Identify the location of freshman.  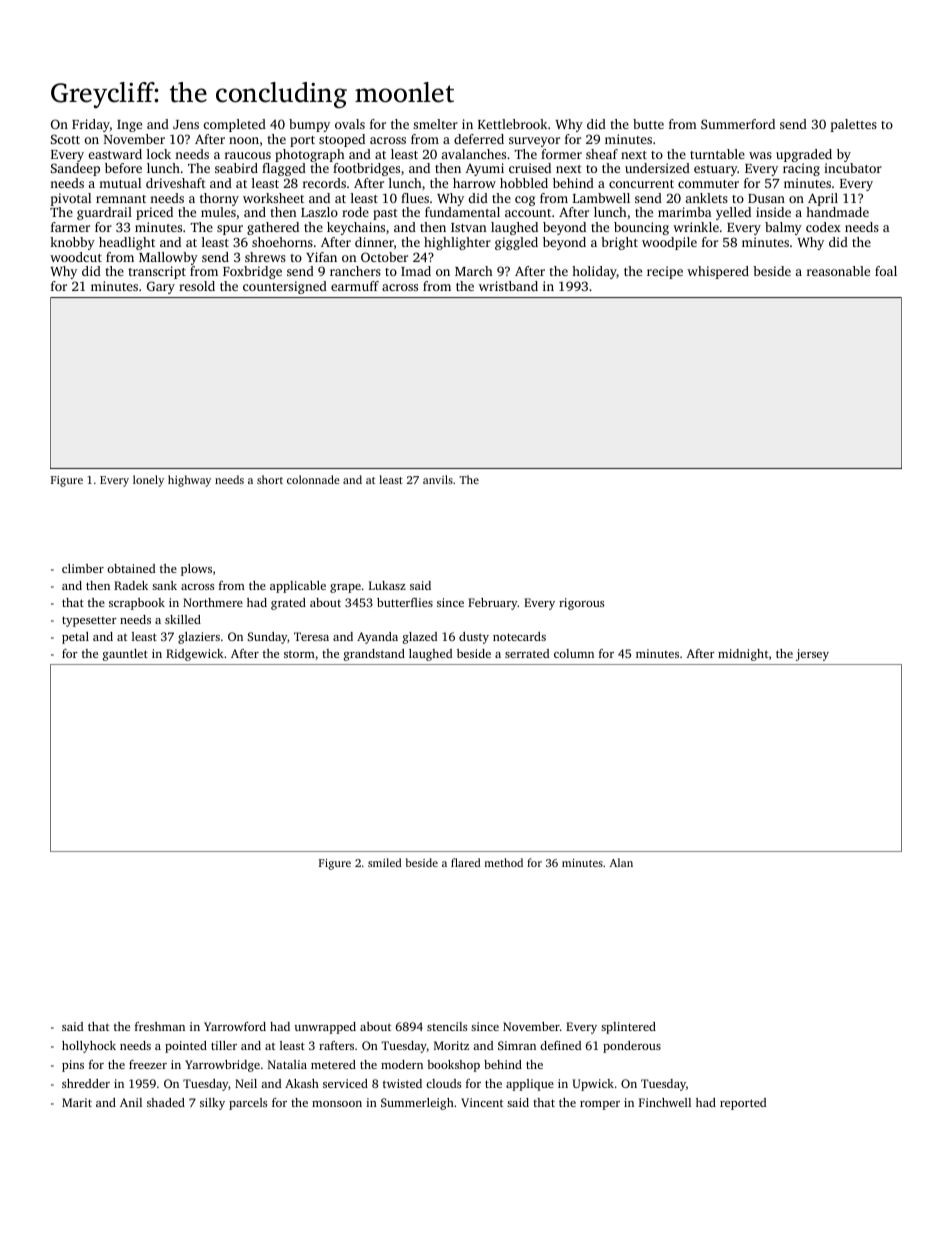
(160, 1026).
